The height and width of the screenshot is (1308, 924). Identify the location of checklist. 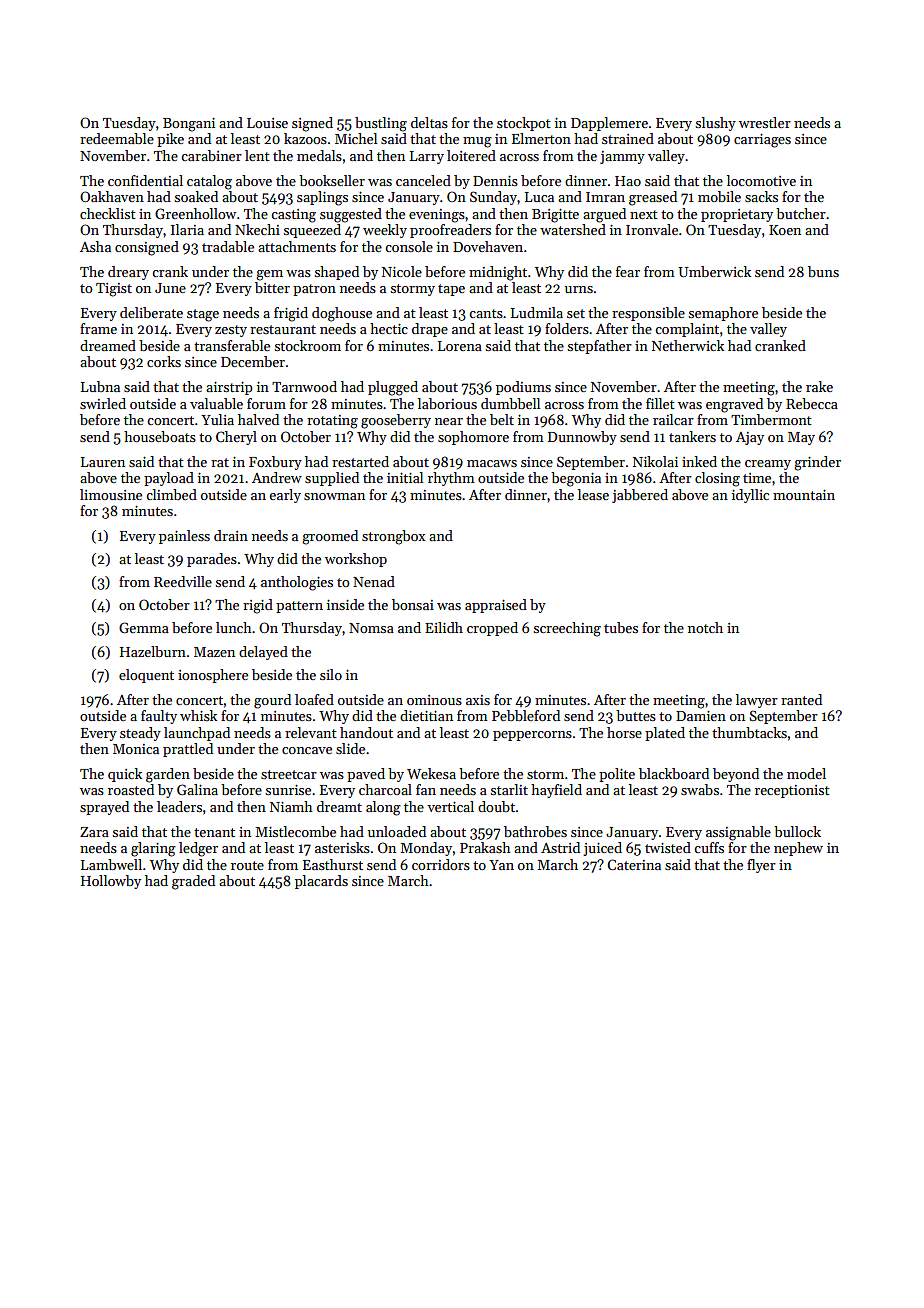
(108, 213).
